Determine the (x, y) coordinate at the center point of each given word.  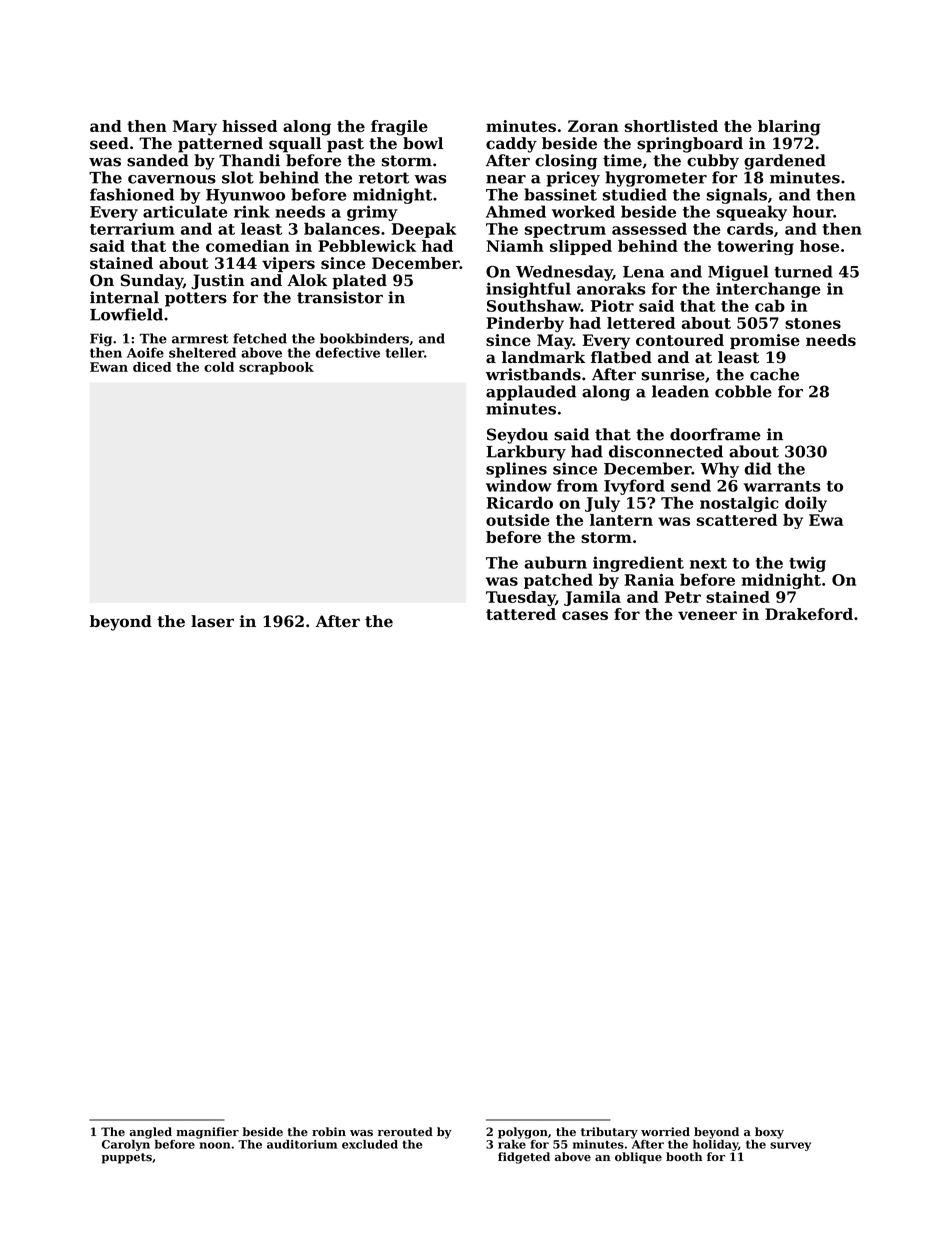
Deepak (424, 230)
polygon (523, 1133)
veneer (707, 615)
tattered (521, 614)
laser (212, 621)
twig (807, 564)
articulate (185, 211)
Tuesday (521, 599)
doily (806, 504)
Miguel (738, 273)
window (519, 485)
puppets (127, 1158)
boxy (769, 1133)
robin (329, 1132)
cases (585, 615)
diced (152, 367)
